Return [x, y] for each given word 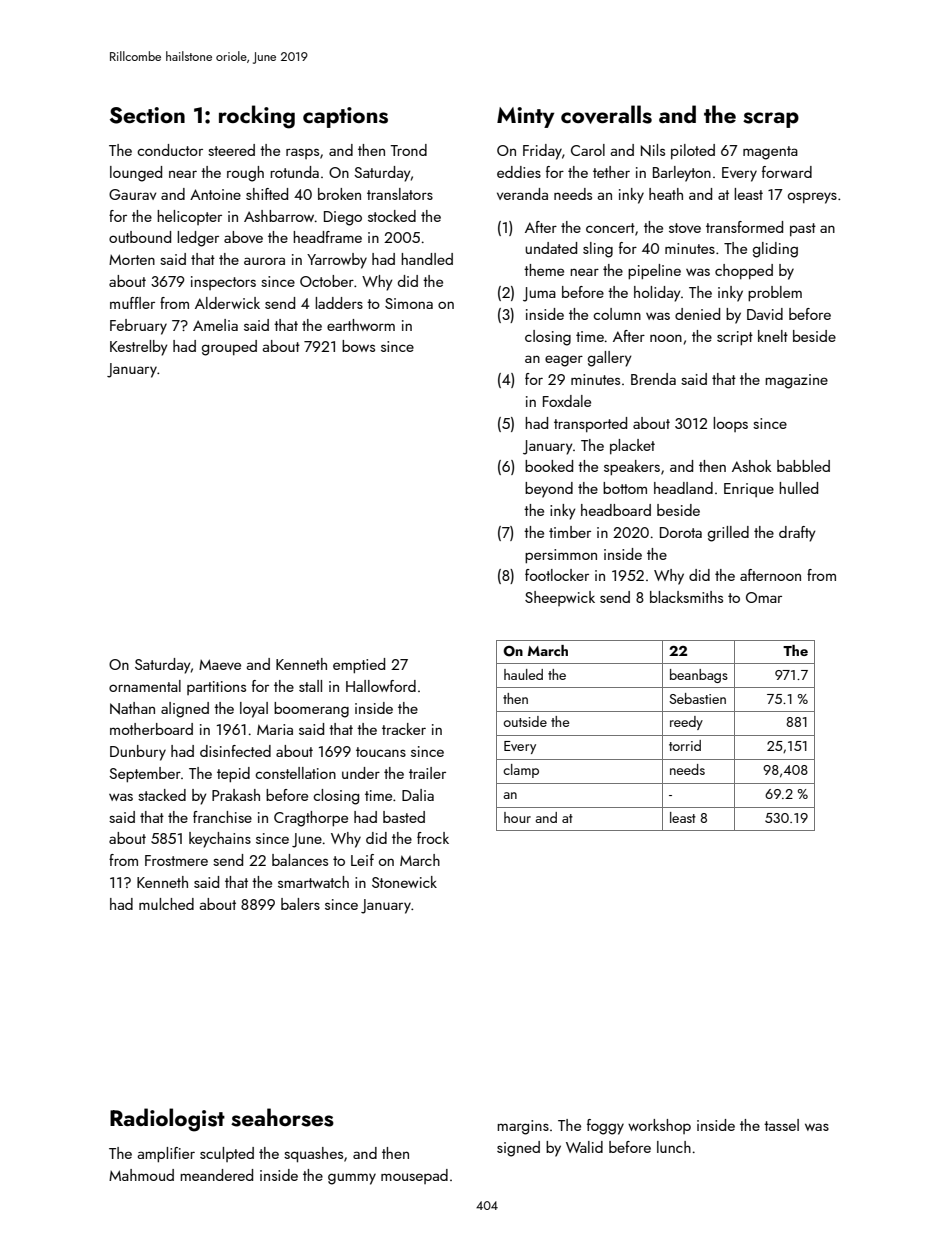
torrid [685, 745]
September [145, 774]
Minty [525, 117]
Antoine [215, 194]
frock [433, 838]
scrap [771, 120]
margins [523, 1127]
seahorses [282, 1117]
